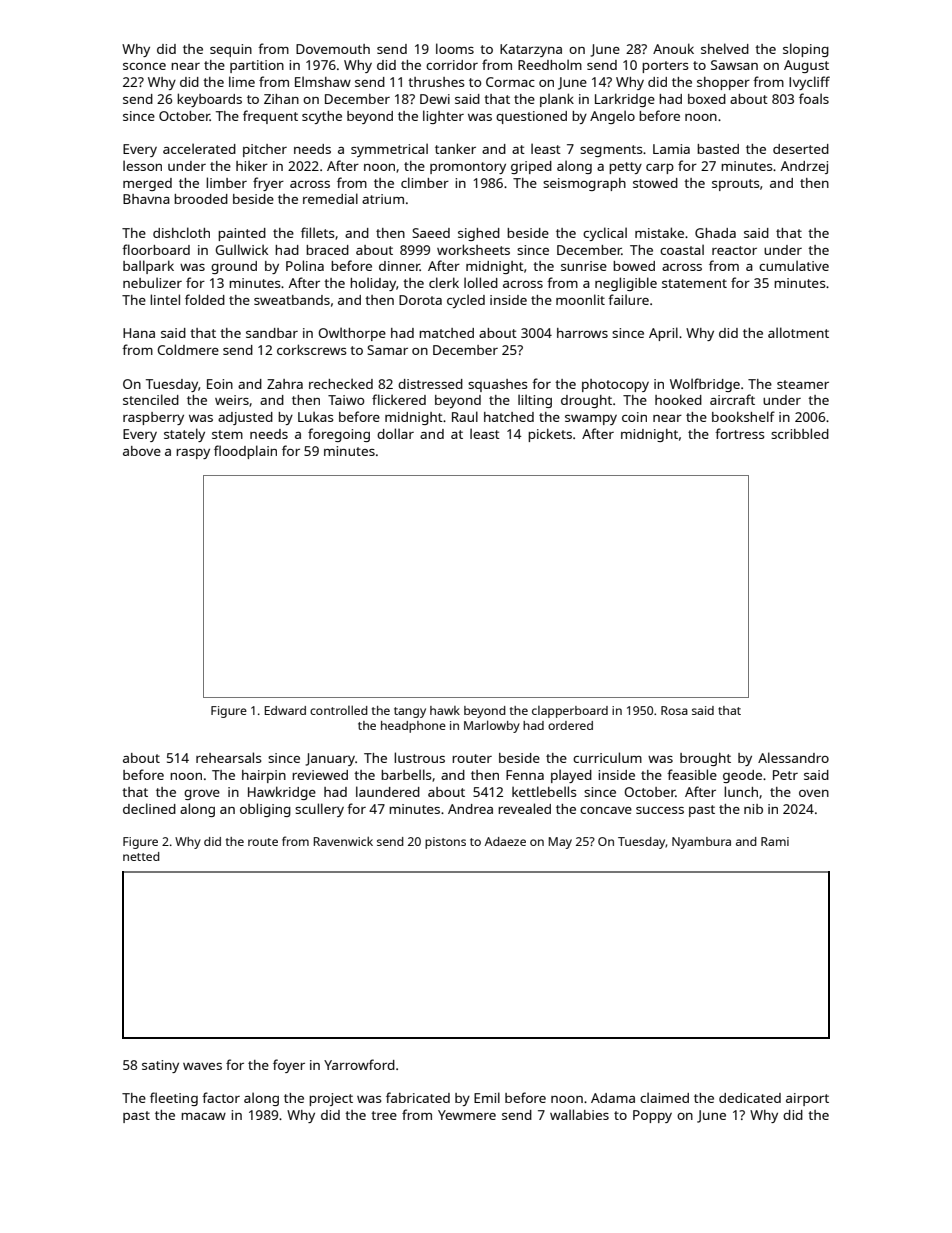  What do you see at coordinates (443, 117) in the image?
I see `lighter` at bounding box center [443, 117].
